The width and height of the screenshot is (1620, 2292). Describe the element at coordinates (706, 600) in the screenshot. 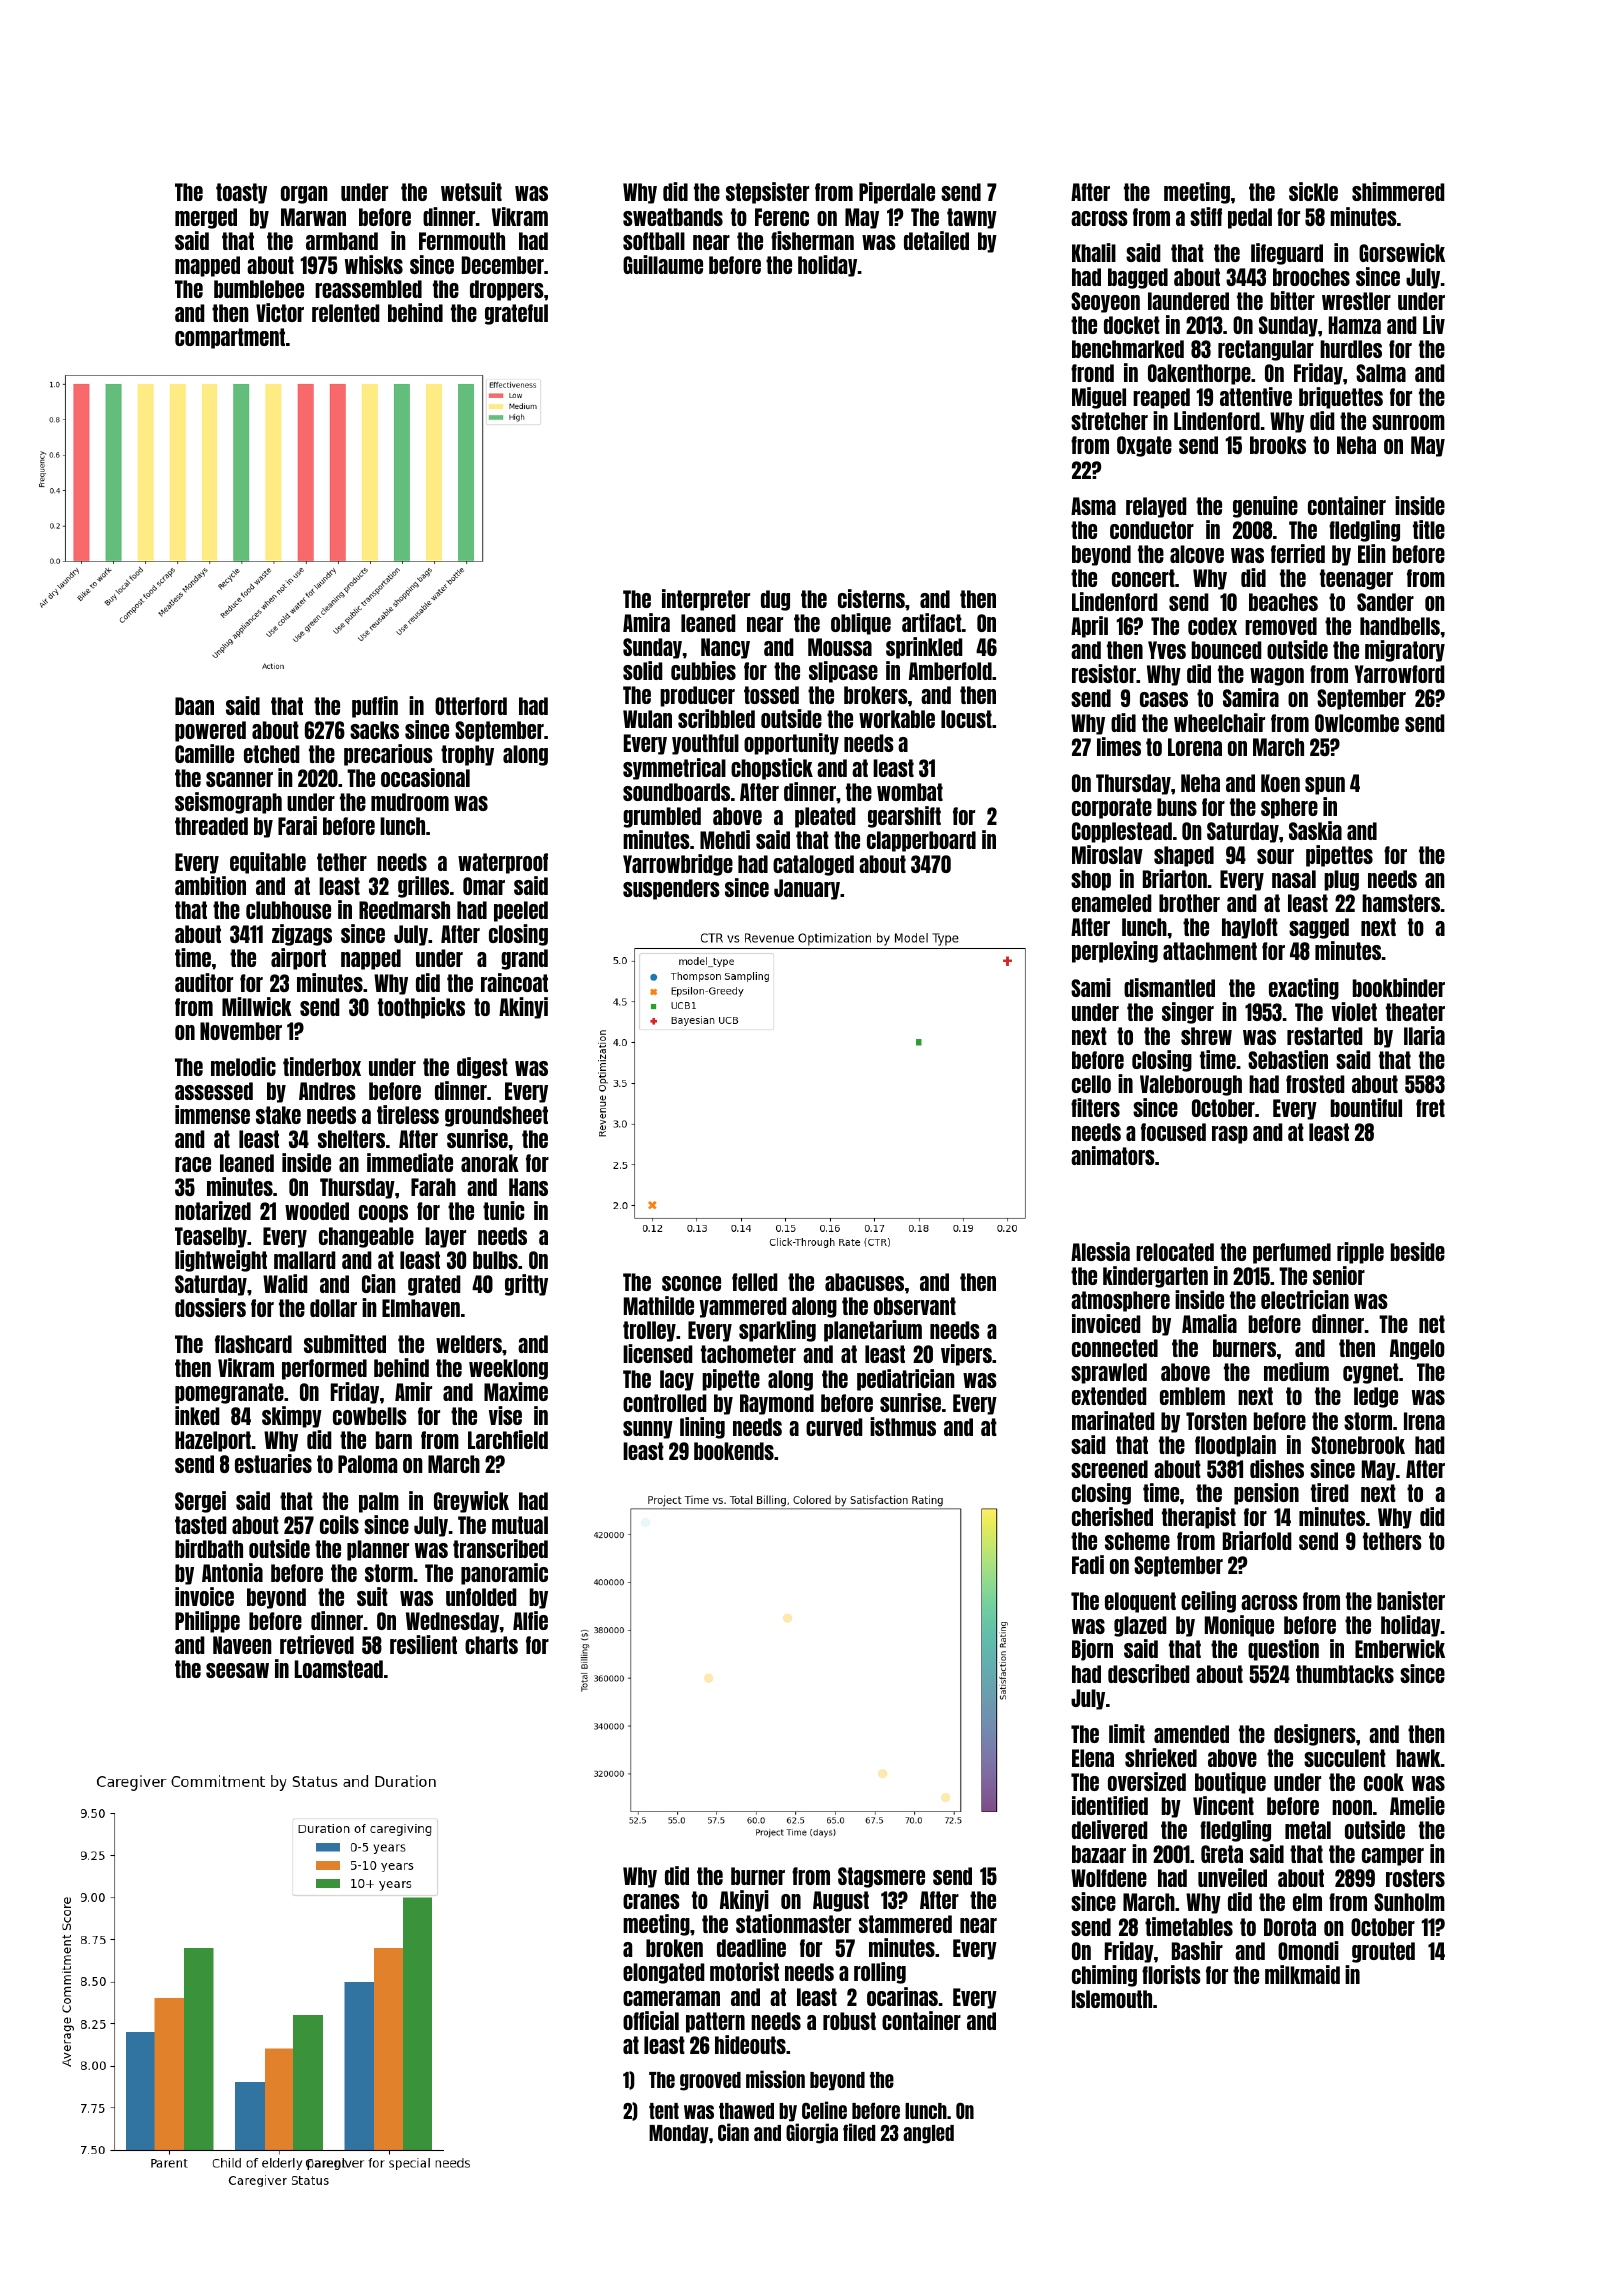

I see `interpreter` at that location.
